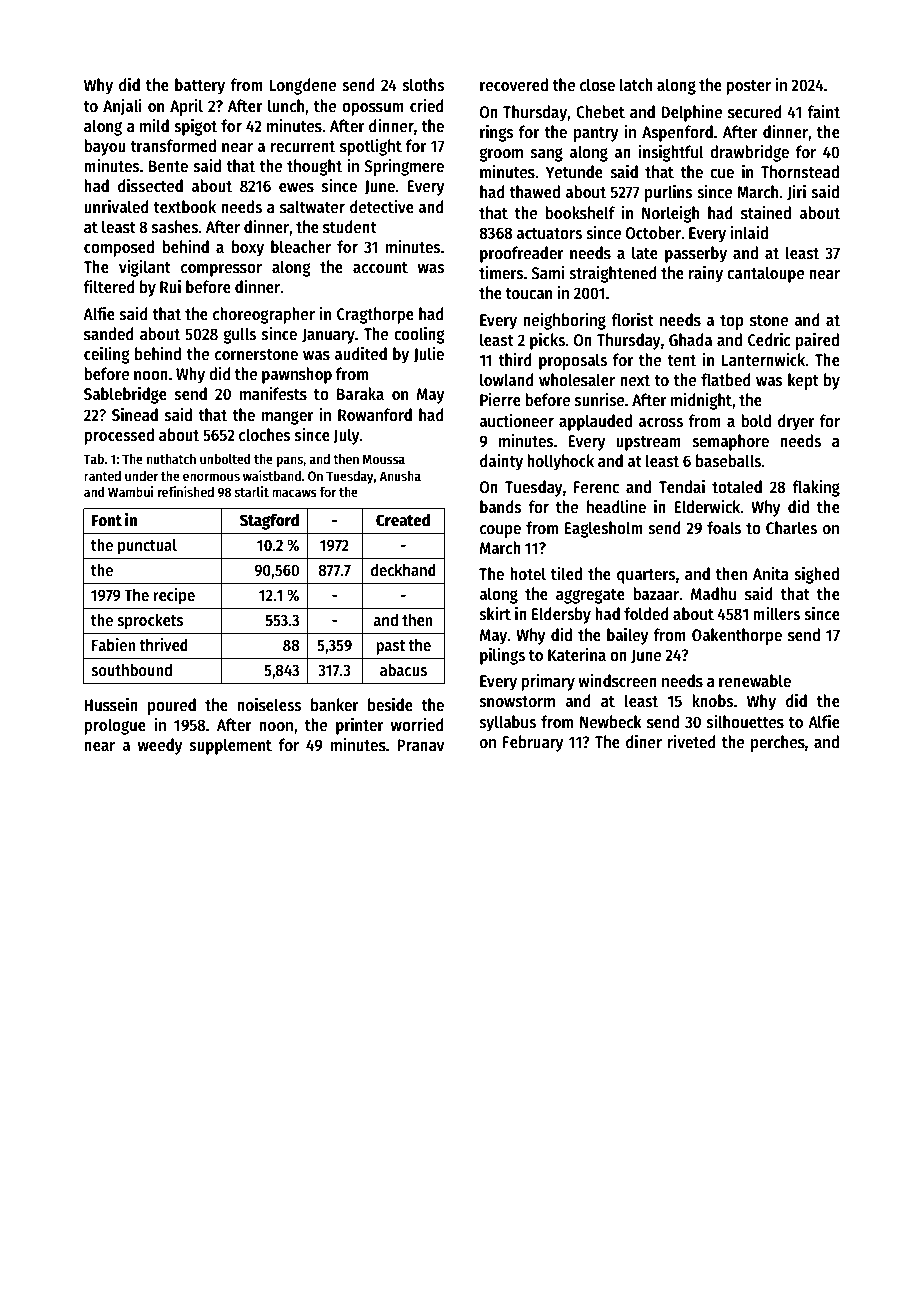 Image resolution: width=924 pixels, height=1314 pixels. I want to click on Sablebridge, so click(125, 395).
